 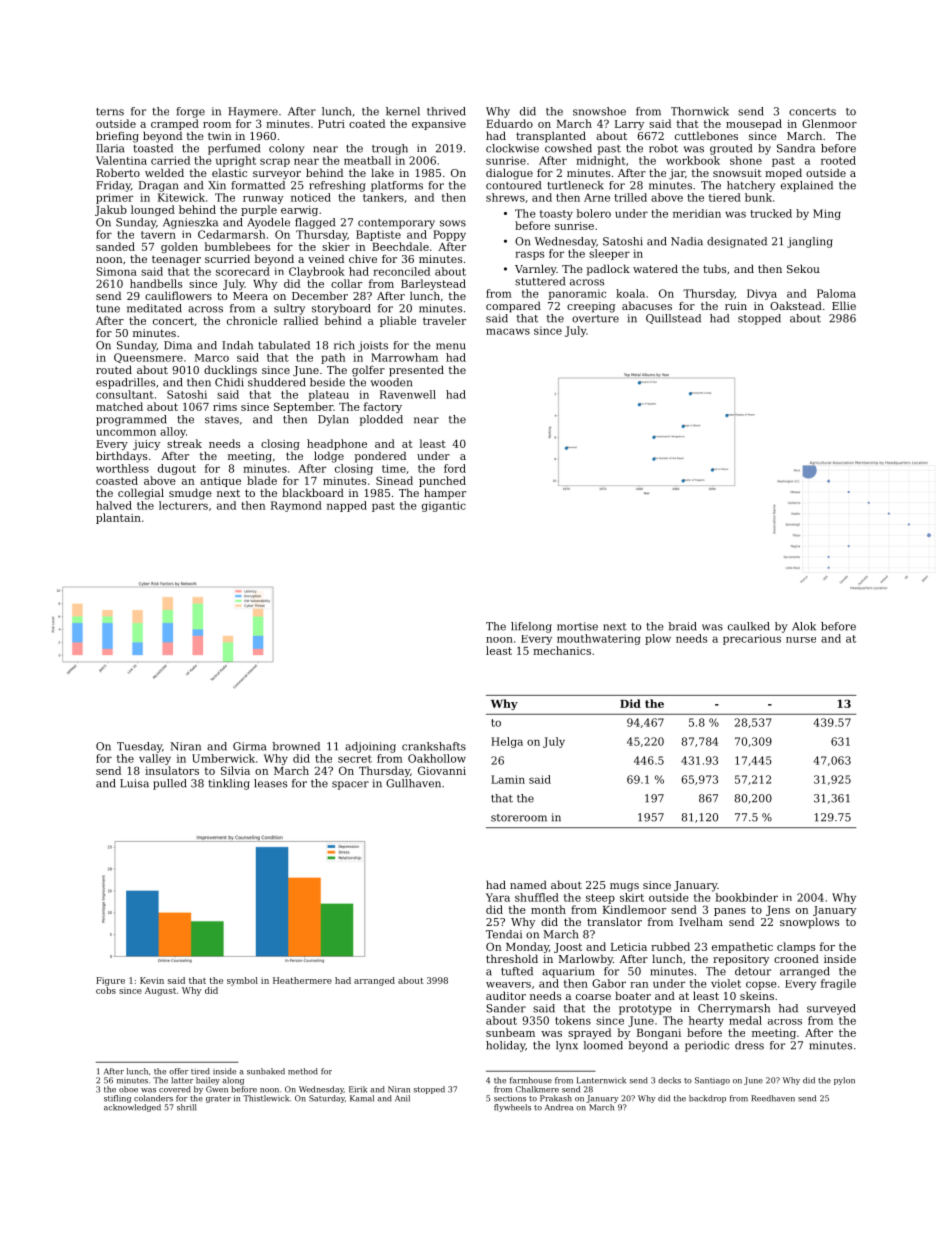 I want to click on Haymere, so click(x=253, y=112).
